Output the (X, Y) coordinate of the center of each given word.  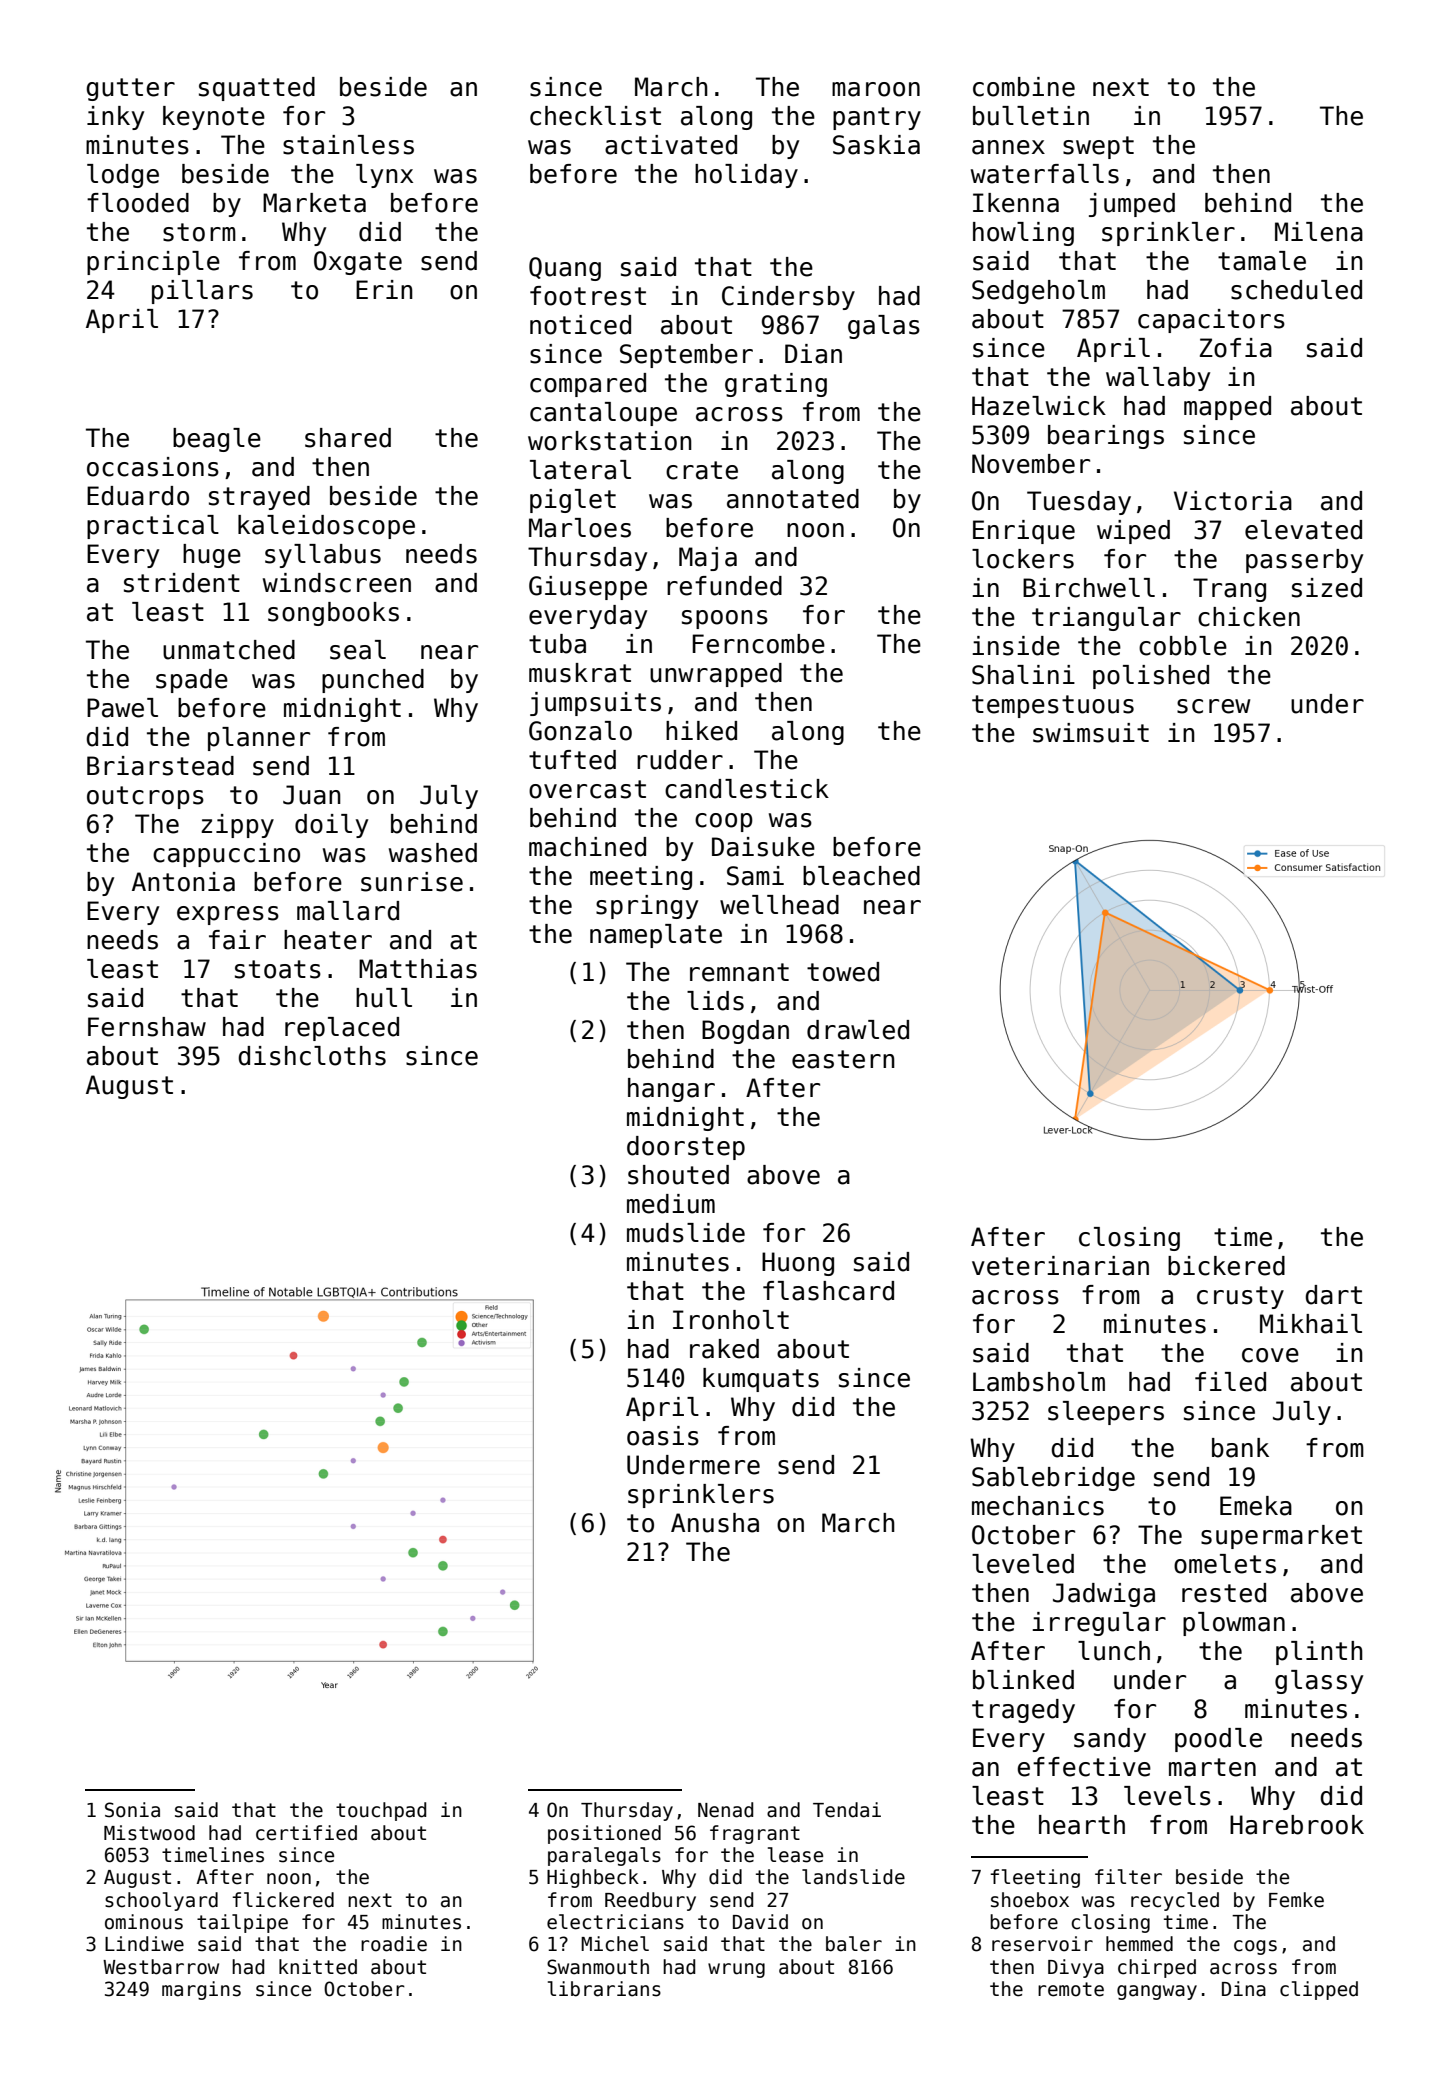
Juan (312, 795)
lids (715, 1001)
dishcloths (312, 1056)
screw (1213, 706)
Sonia (132, 1810)
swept (1098, 147)
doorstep (686, 1148)
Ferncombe (758, 644)
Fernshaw (147, 1027)
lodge (123, 176)
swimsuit (1091, 733)
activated (671, 145)
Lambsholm (1039, 1382)
